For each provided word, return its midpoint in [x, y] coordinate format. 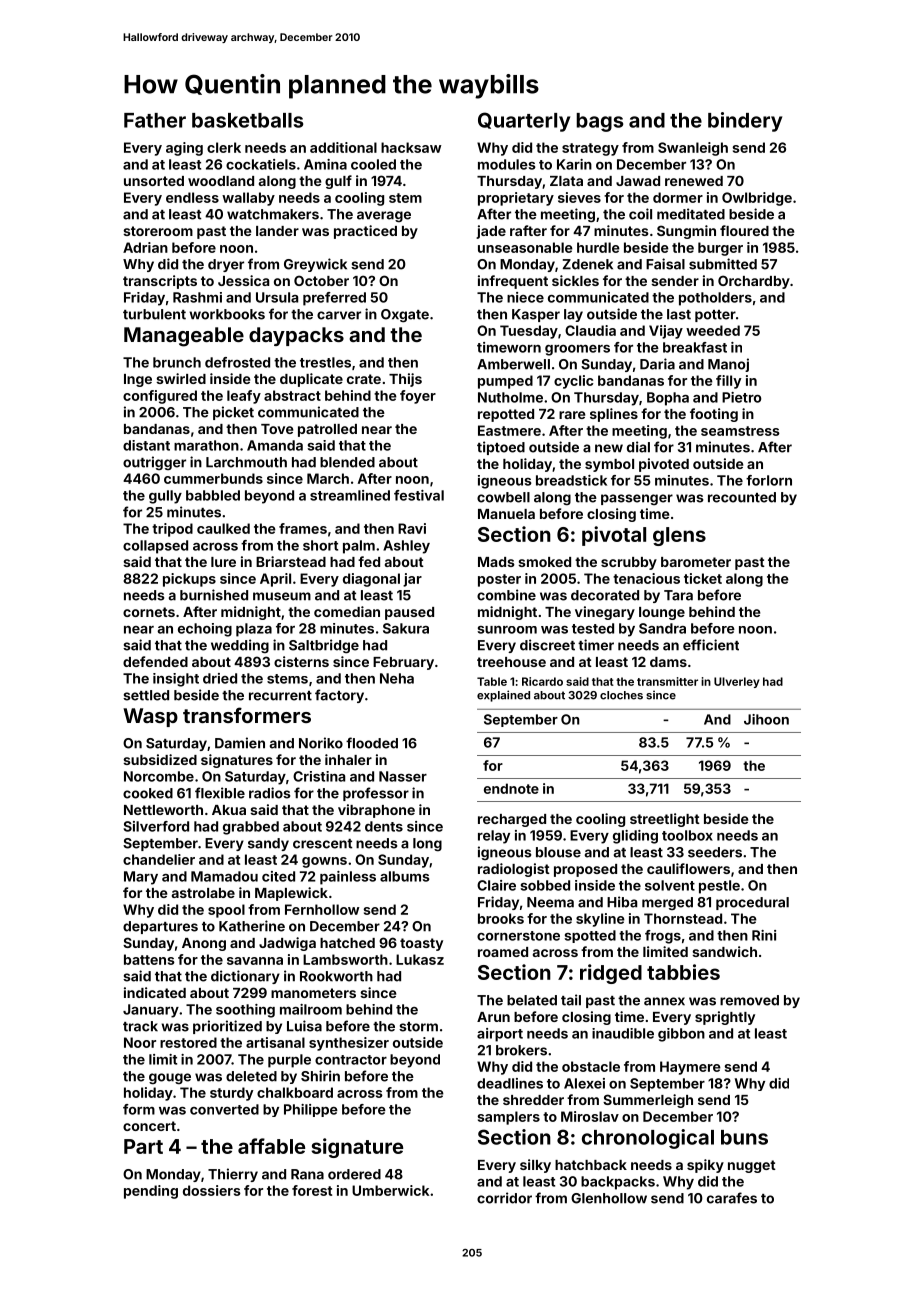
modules [507, 164]
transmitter [667, 681]
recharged [512, 820]
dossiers [212, 1190]
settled [146, 695]
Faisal [665, 264]
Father [155, 120]
